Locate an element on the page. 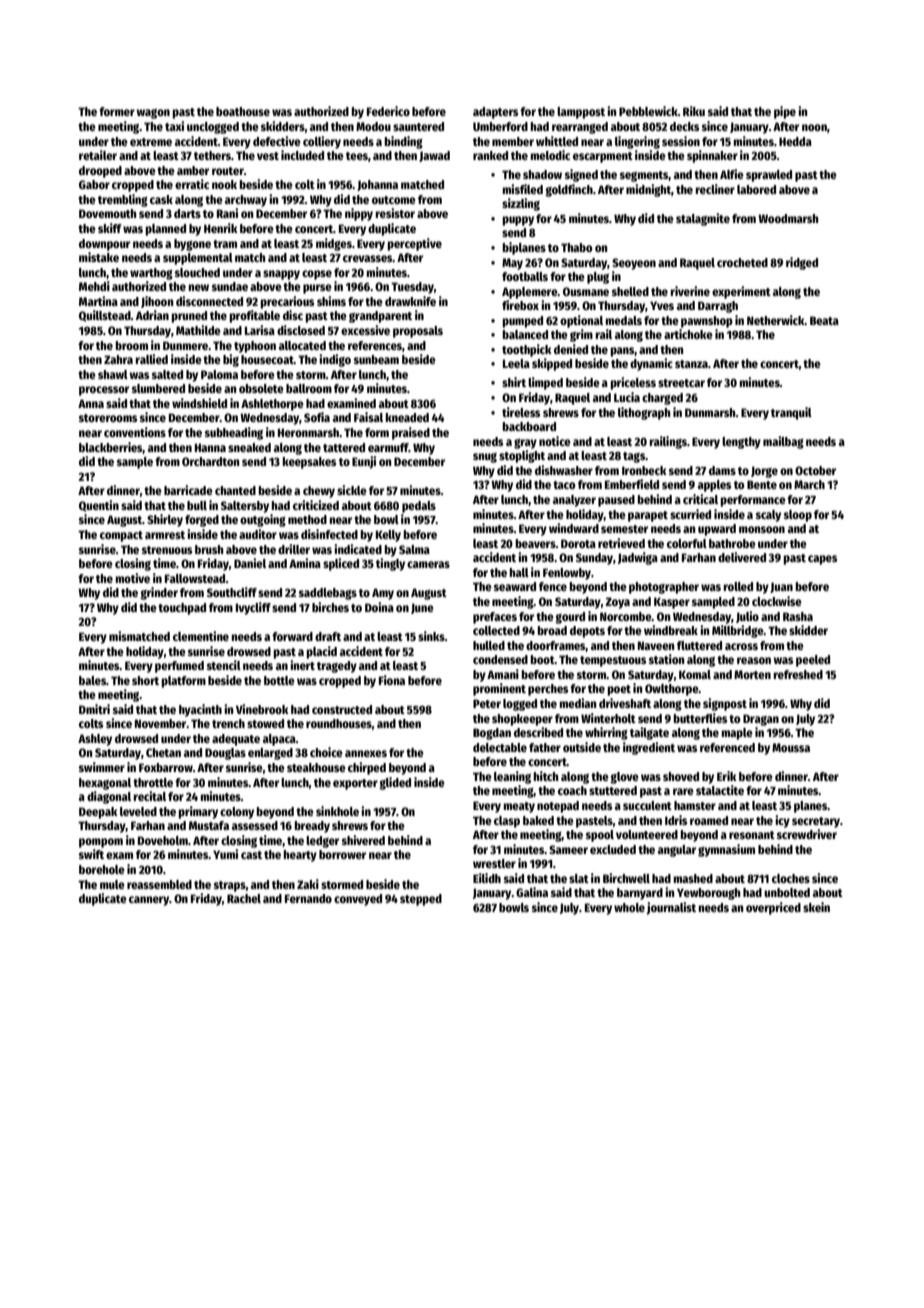 The image size is (924, 1308). extreme is located at coordinates (151, 142).
